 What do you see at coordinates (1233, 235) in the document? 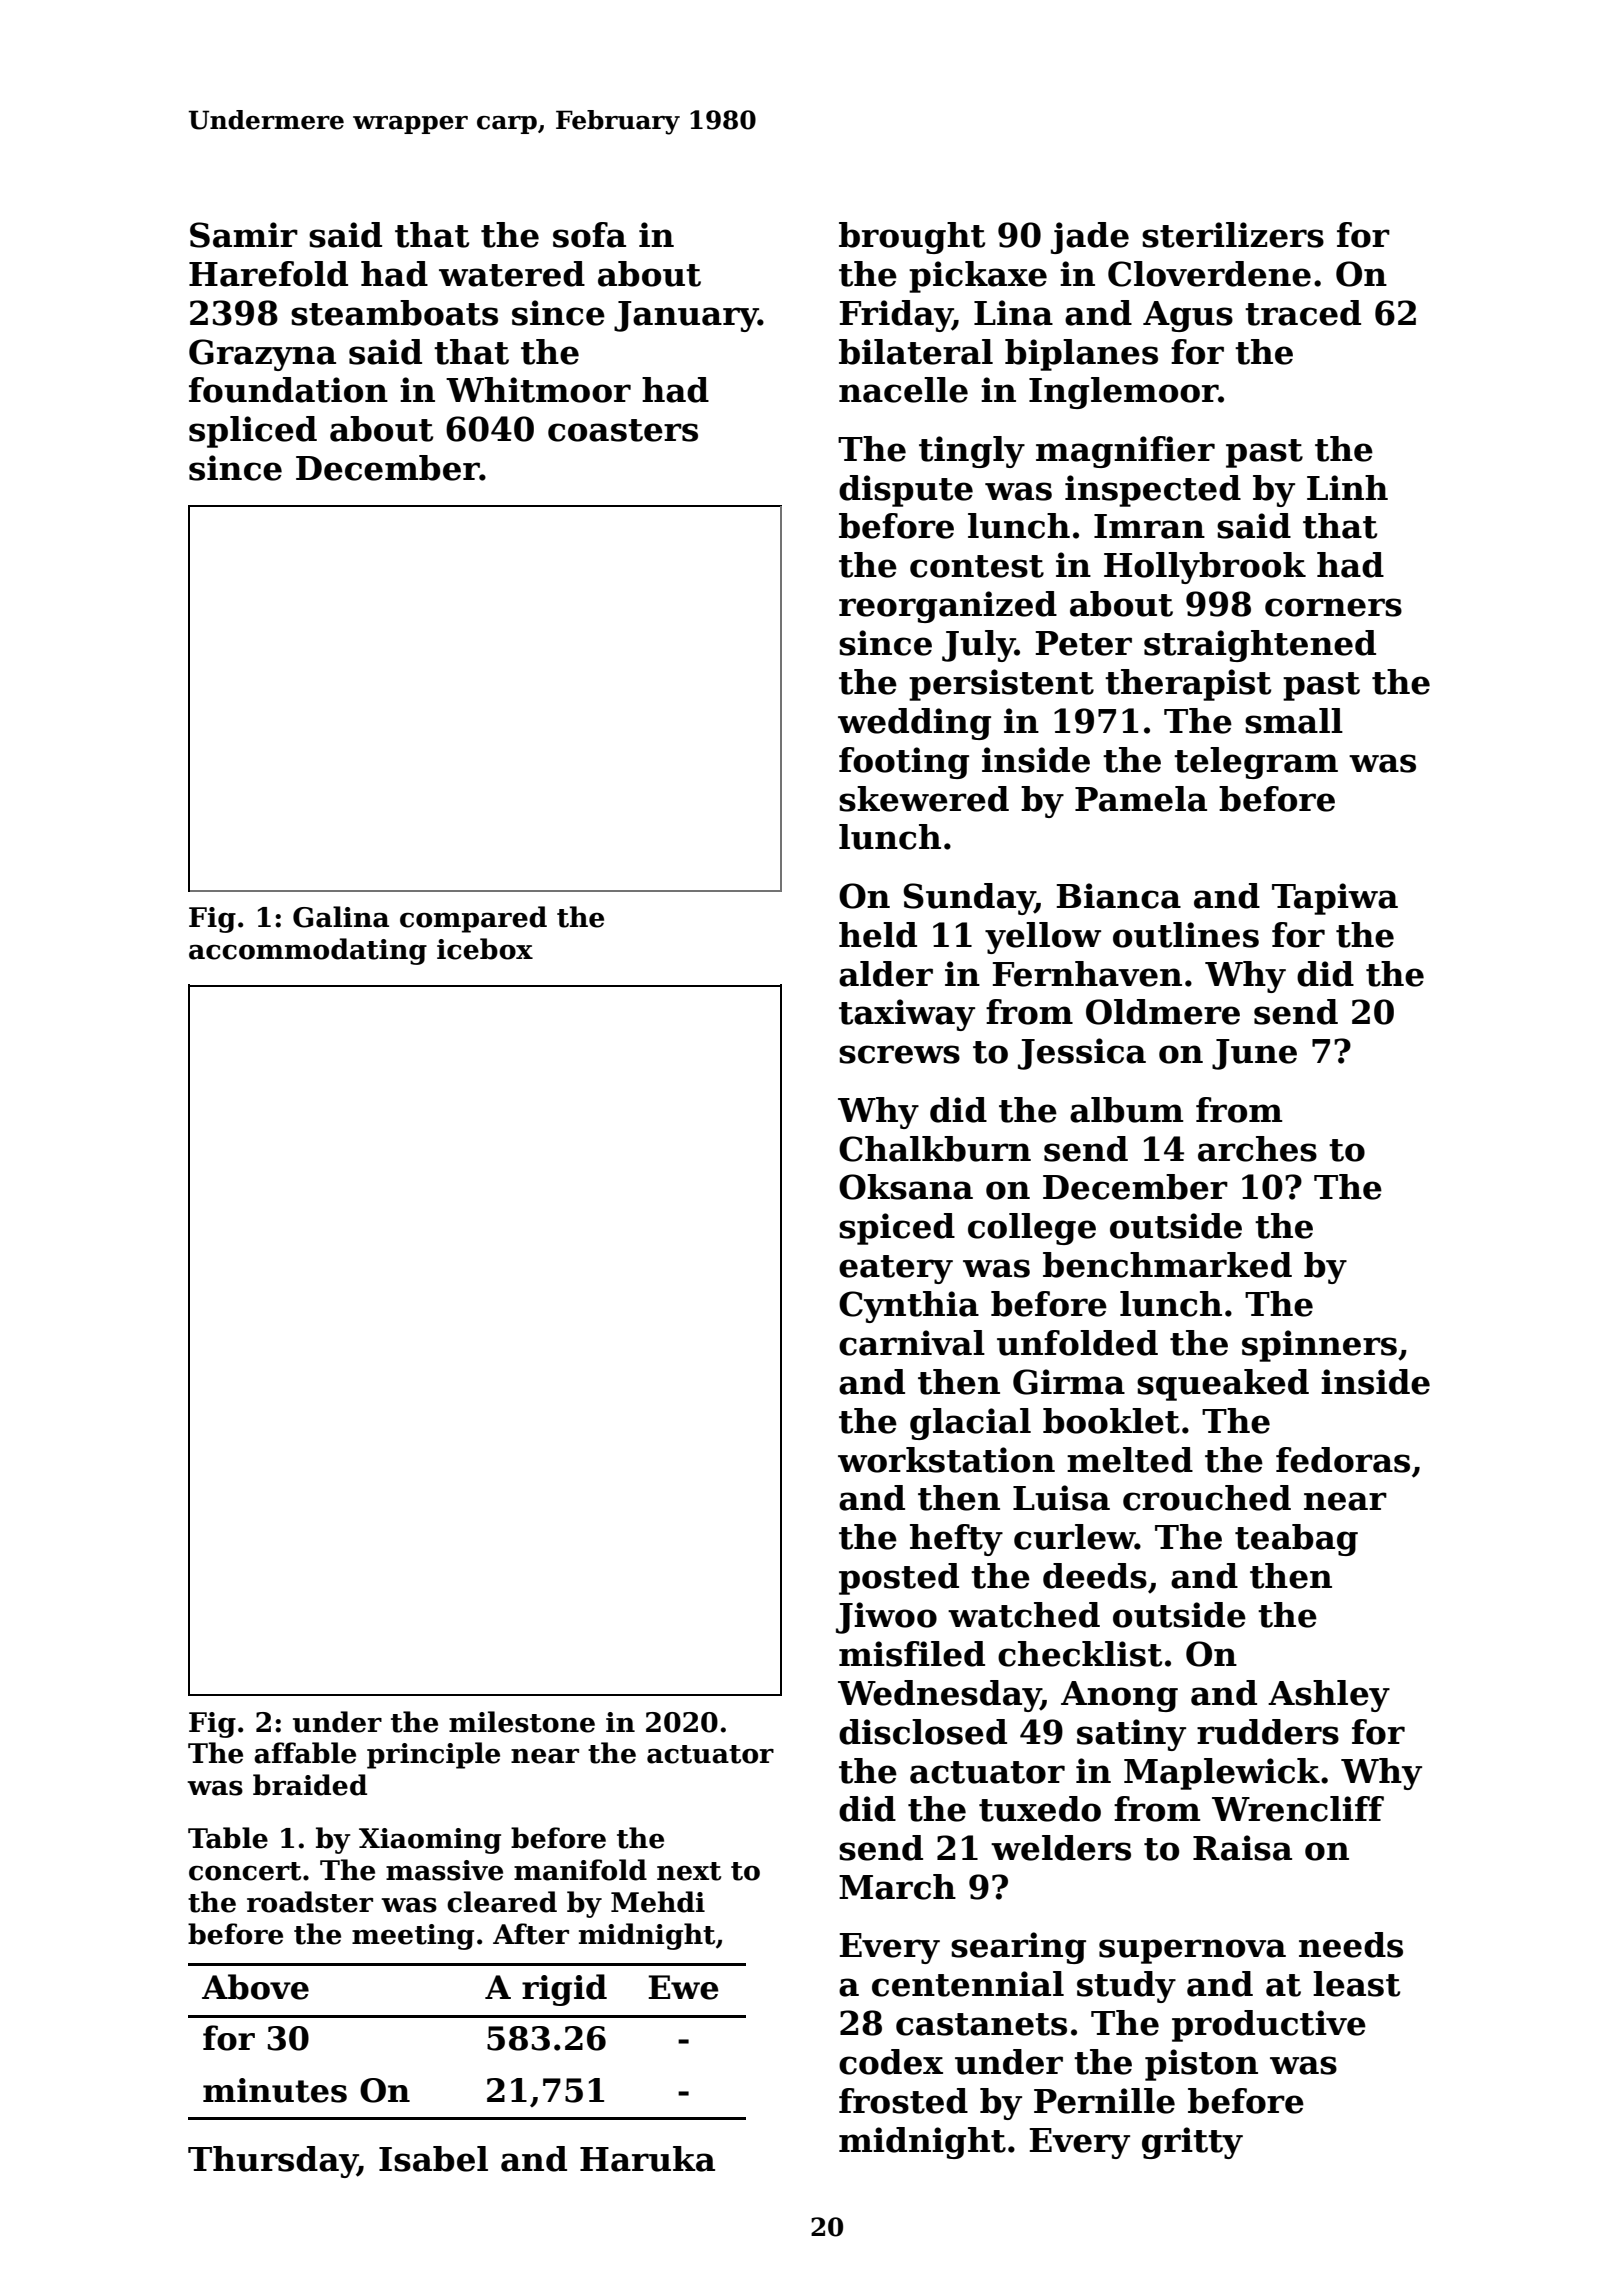
I see `sterilizers` at bounding box center [1233, 235].
